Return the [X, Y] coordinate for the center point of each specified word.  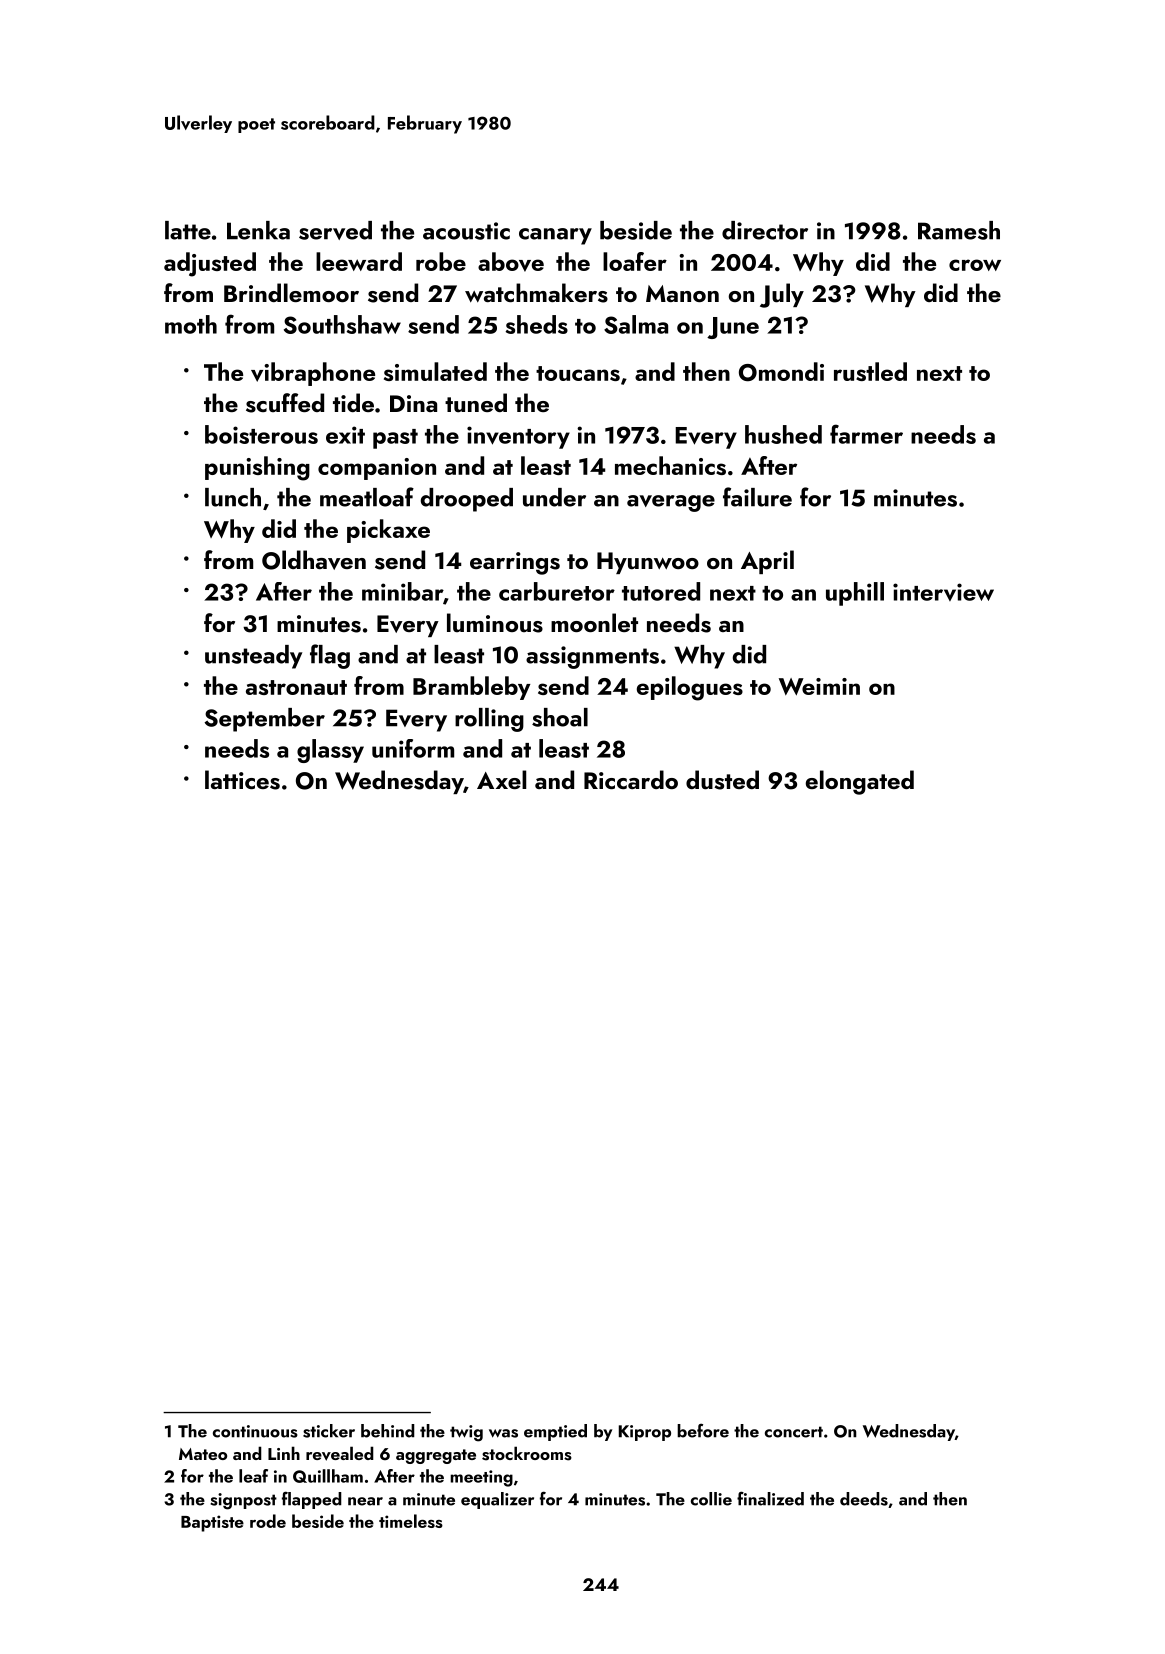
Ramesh [959, 230]
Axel [501, 779]
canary [555, 236]
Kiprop [645, 1433]
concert [794, 1432]
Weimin [819, 686]
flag [330, 656]
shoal [560, 717]
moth [191, 324]
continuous [255, 1431]
